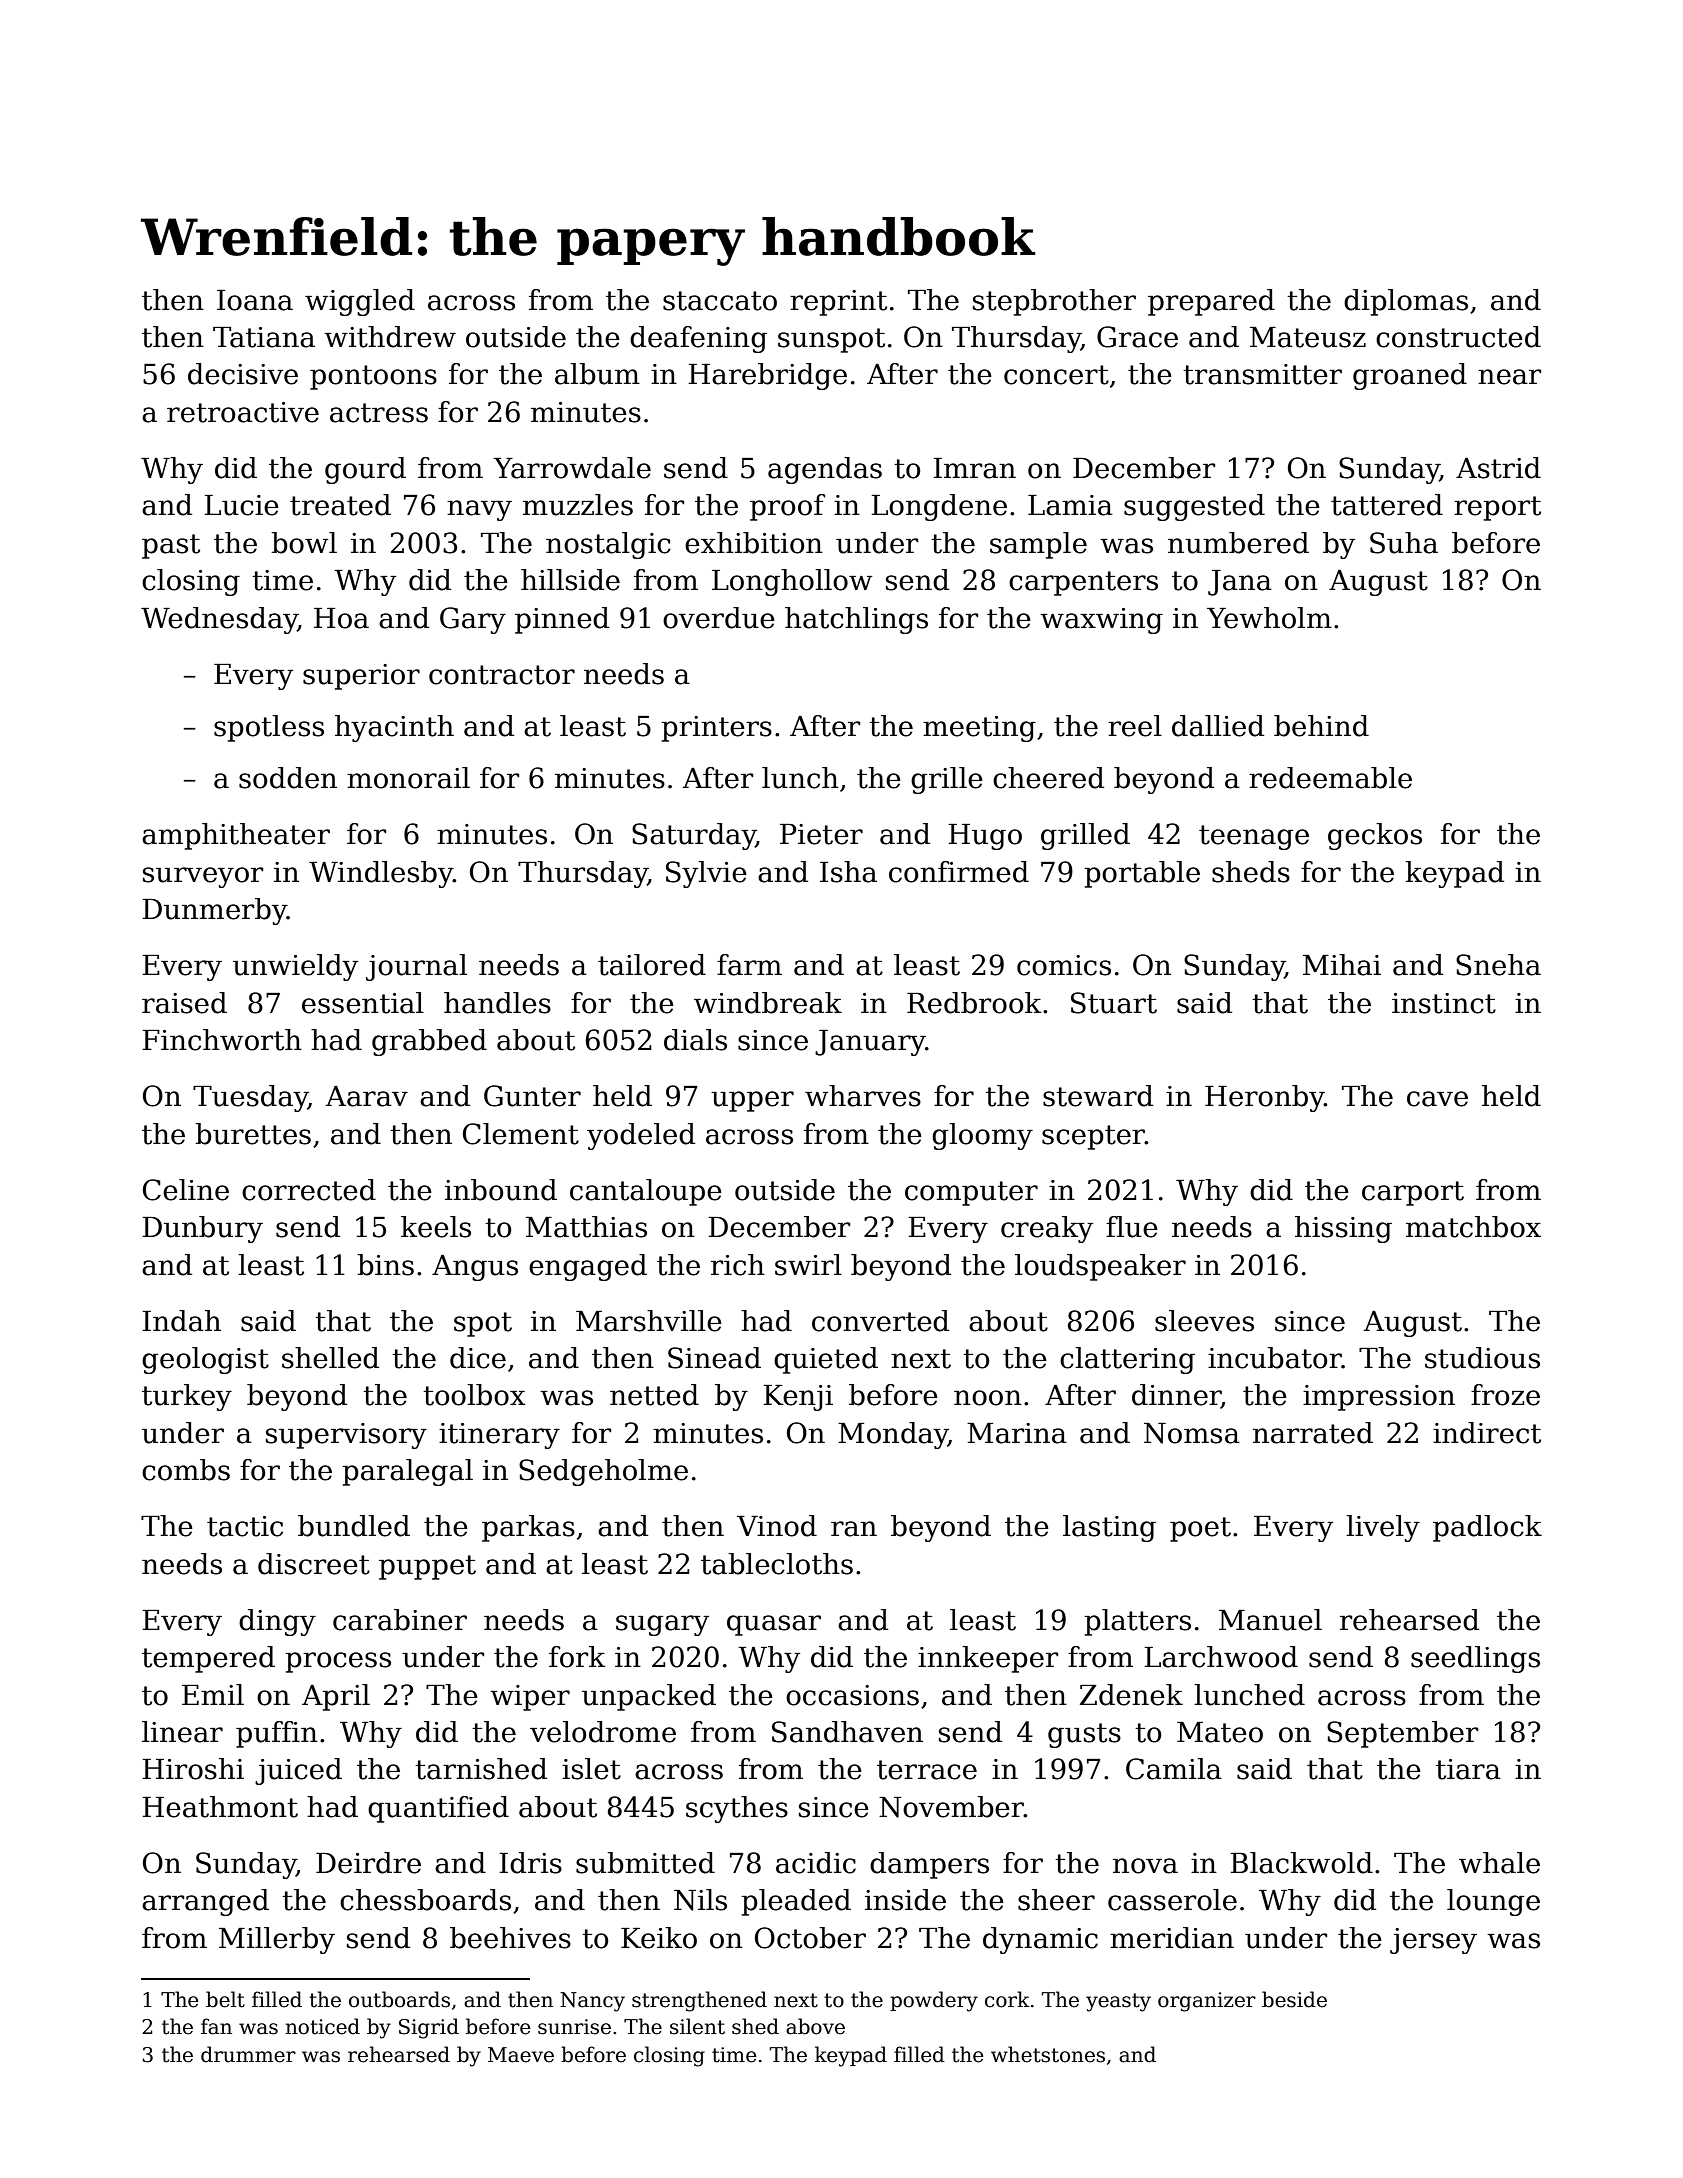 The image size is (1683, 2178). What do you see at coordinates (219, 620) in the document?
I see `Wednesday` at bounding box center [219, 620].
